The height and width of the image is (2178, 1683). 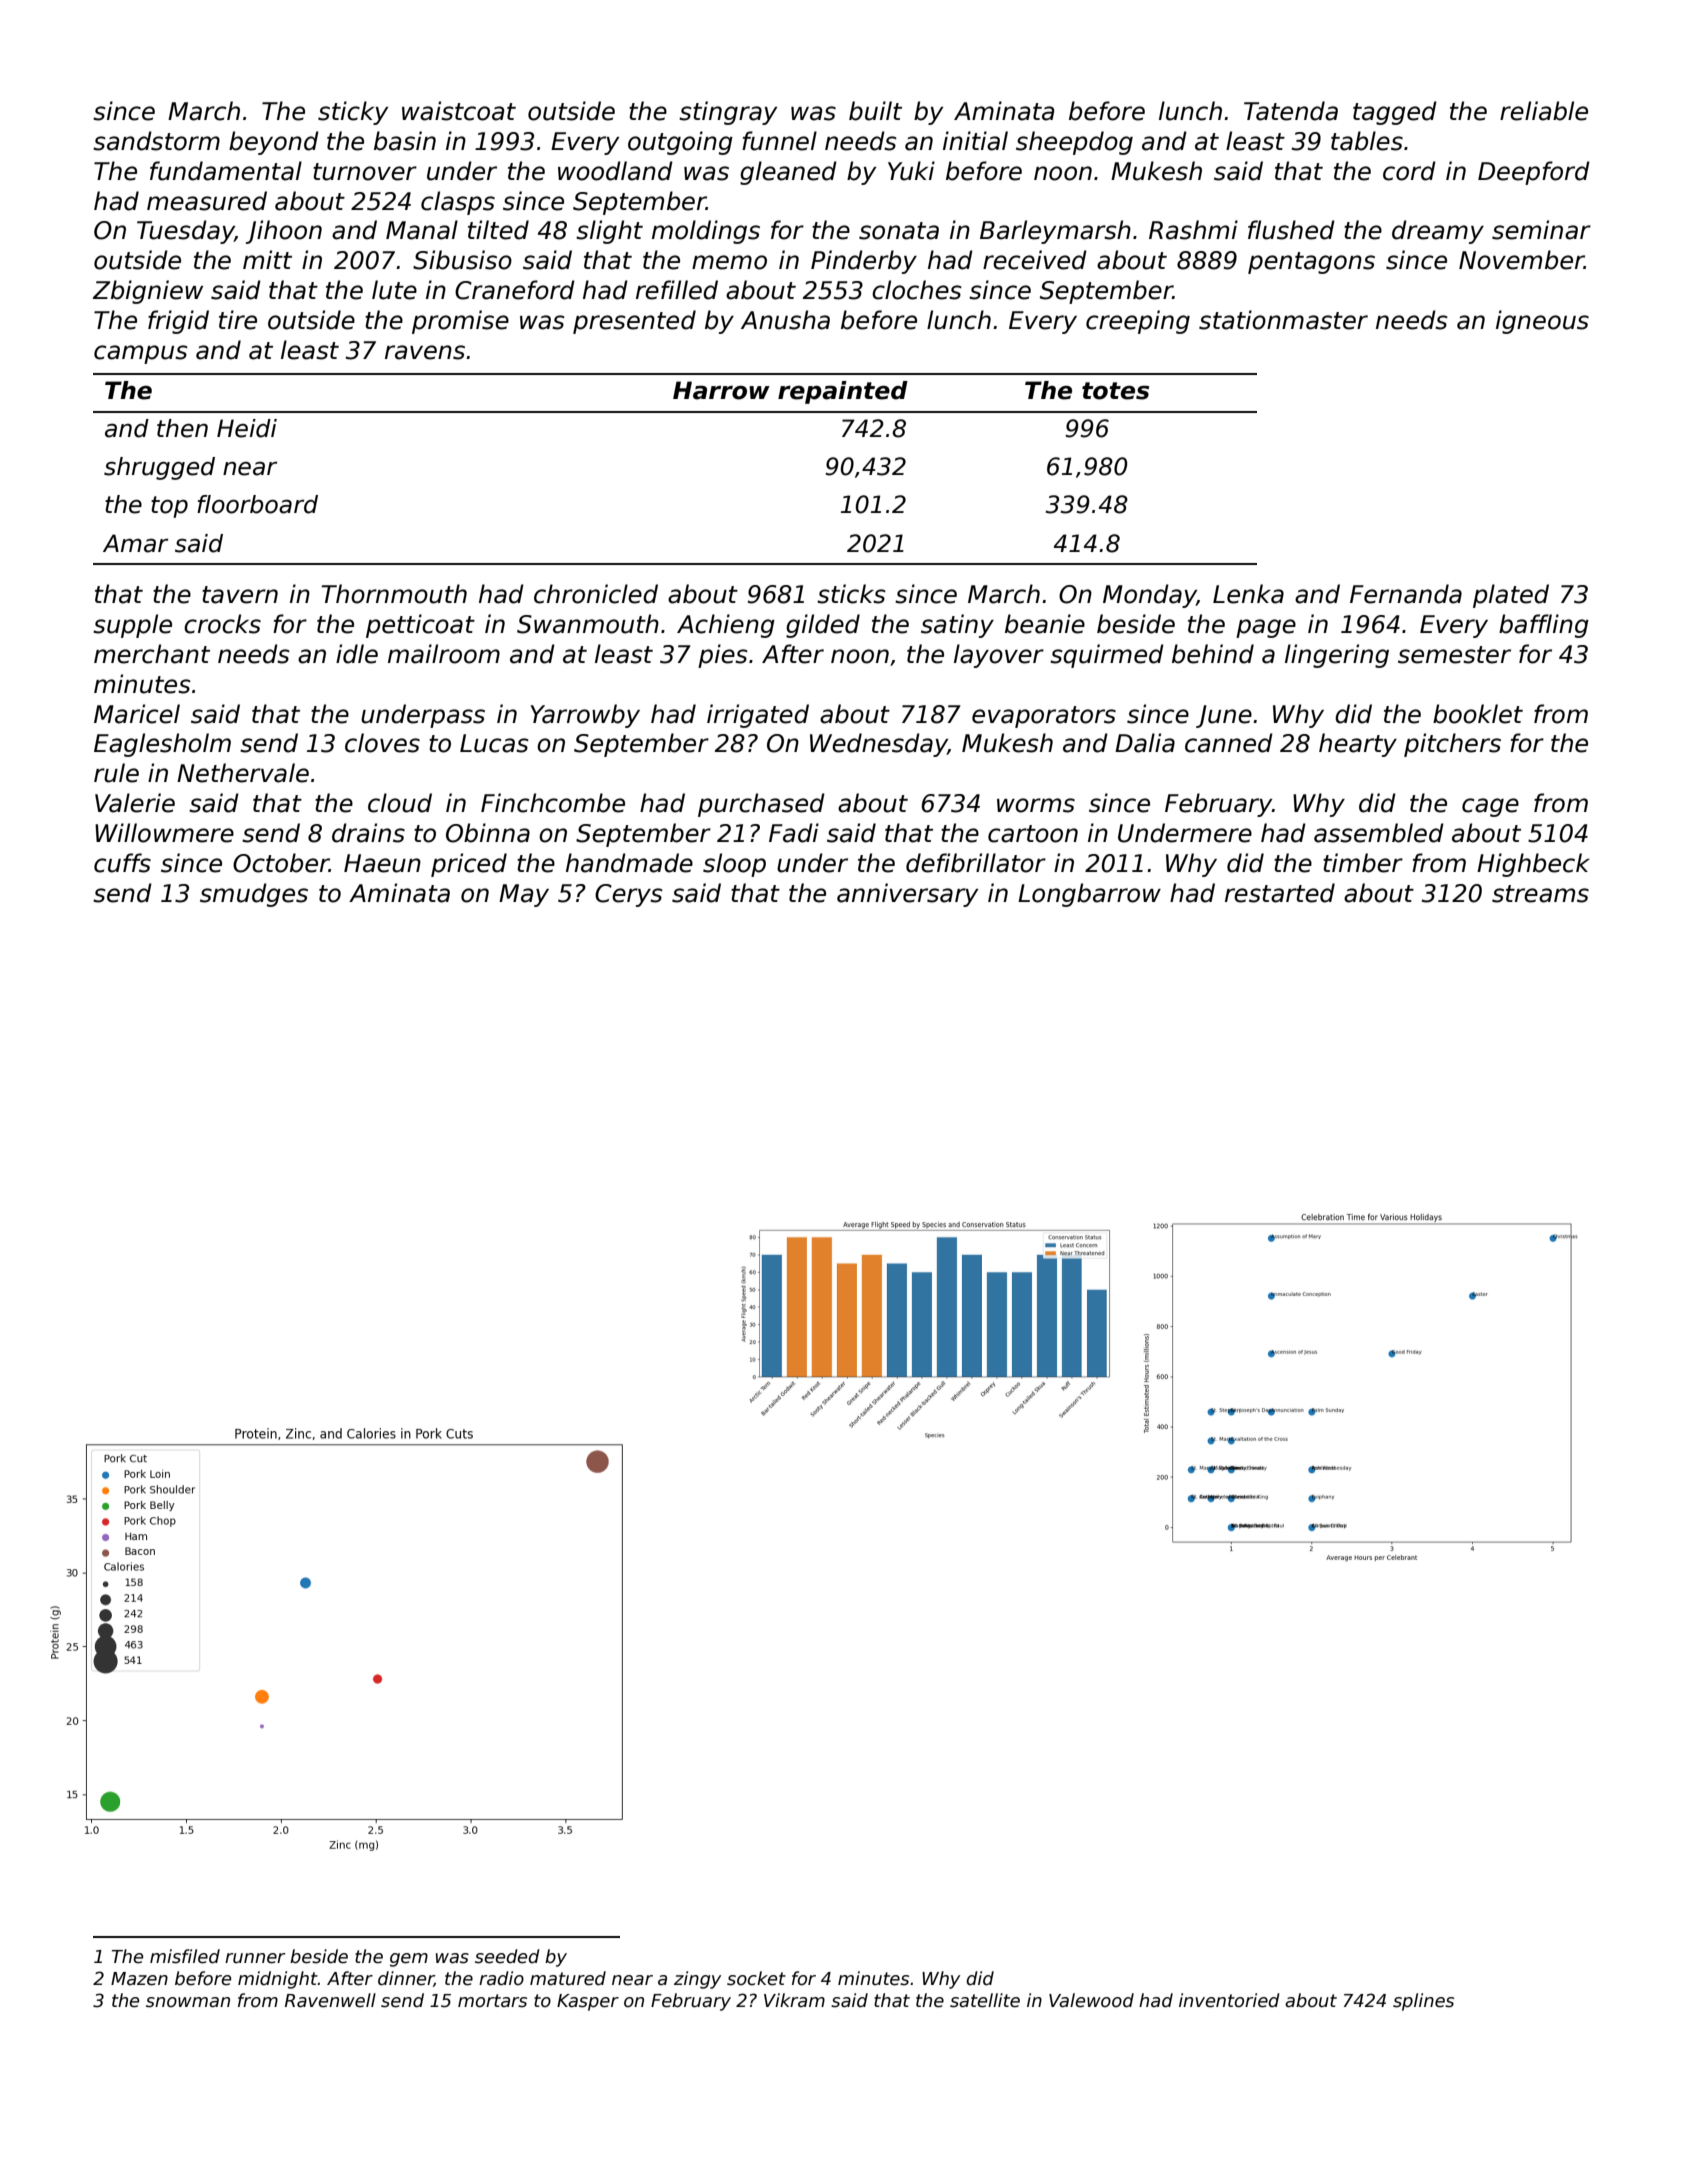 What do you see at coordinates (515, 290) in the image?
I see `Craneford` at bounding box center [515, 290].
